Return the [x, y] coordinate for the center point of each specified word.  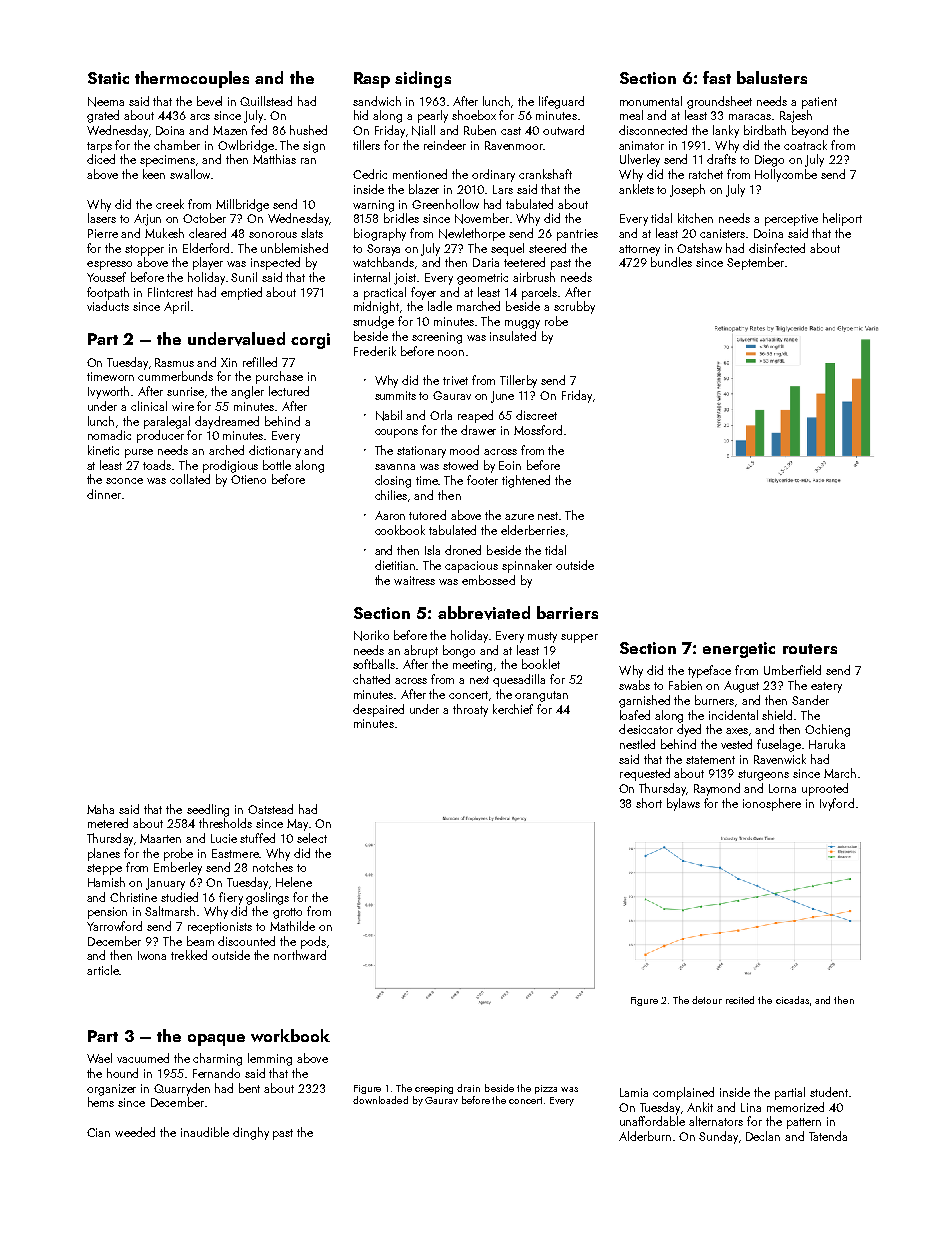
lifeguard [561, 102]
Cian [98, 1132]
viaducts [108, 306]
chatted [371, 679]
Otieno [248, 479]
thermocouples [192, 79]
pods [313, 942]
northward [300, 955]
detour [707, 1000]
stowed [460, 465]
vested [736, 744]
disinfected [777, 248]
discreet [536, 415]
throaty [470, 710]
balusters [772, 77]
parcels [539, 293]
